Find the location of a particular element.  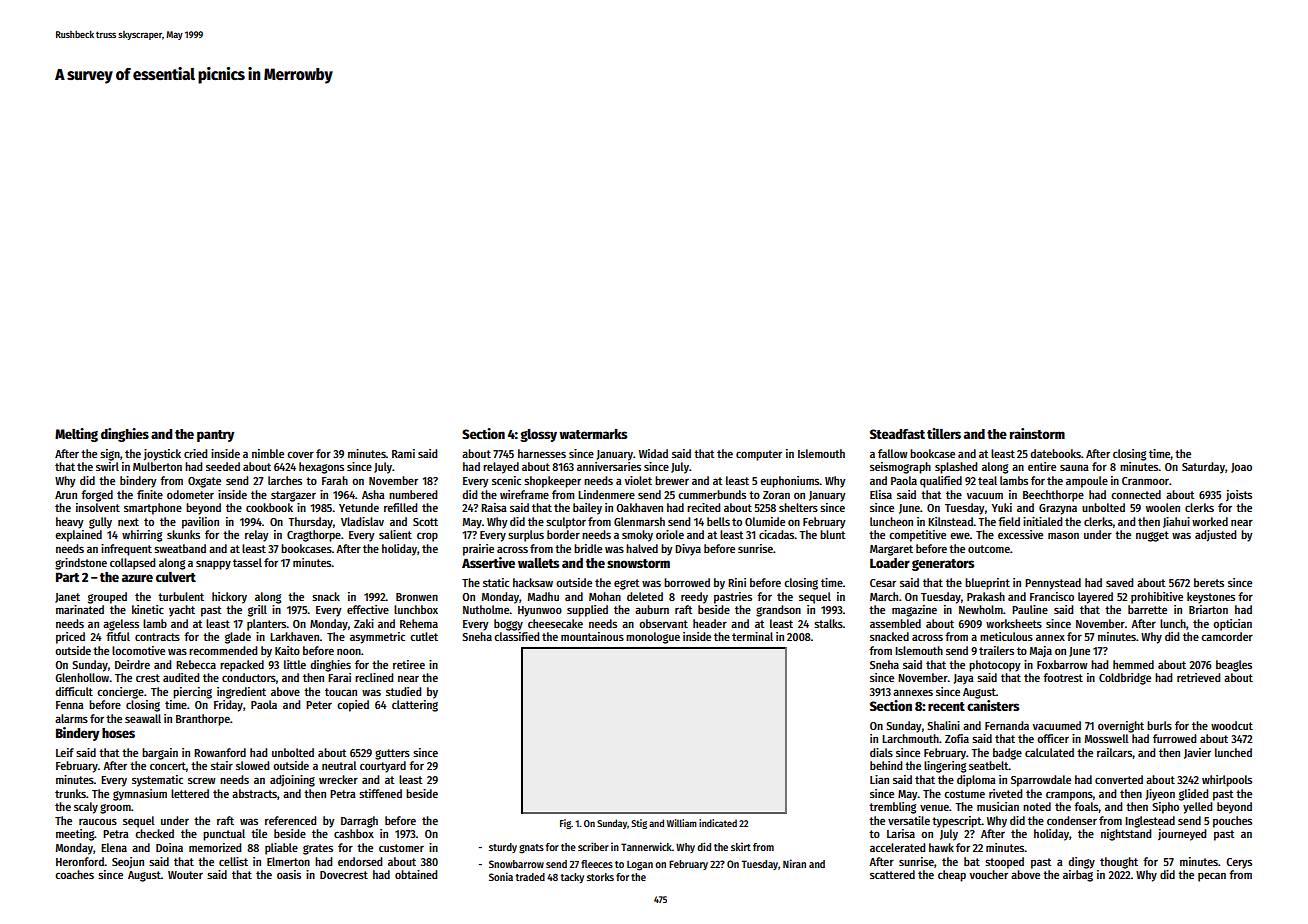

neutral is located at coordinates (339, 765).
